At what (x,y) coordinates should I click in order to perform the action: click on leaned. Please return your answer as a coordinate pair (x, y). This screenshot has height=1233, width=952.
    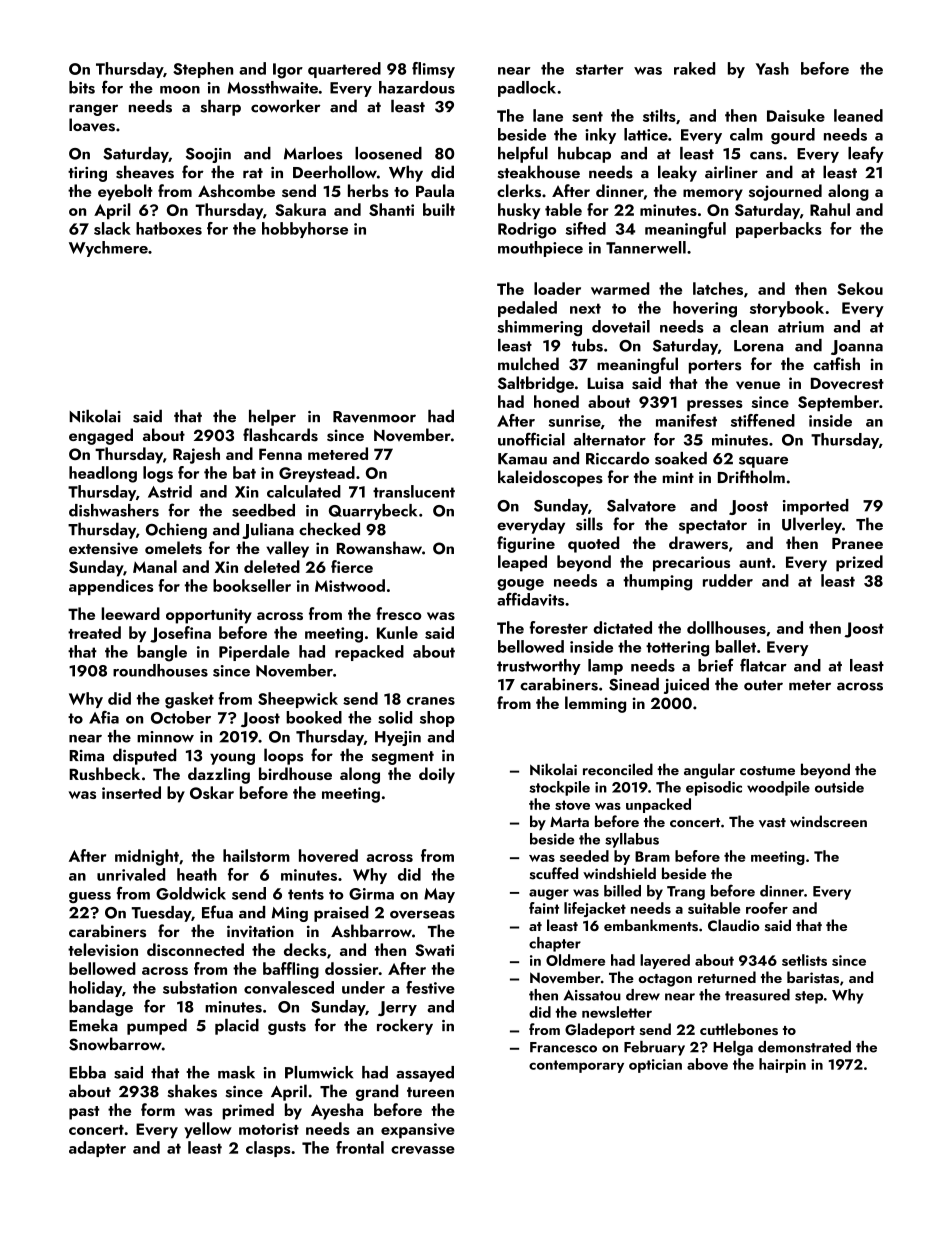
    Looking at the image, I should click on (858, 115).
